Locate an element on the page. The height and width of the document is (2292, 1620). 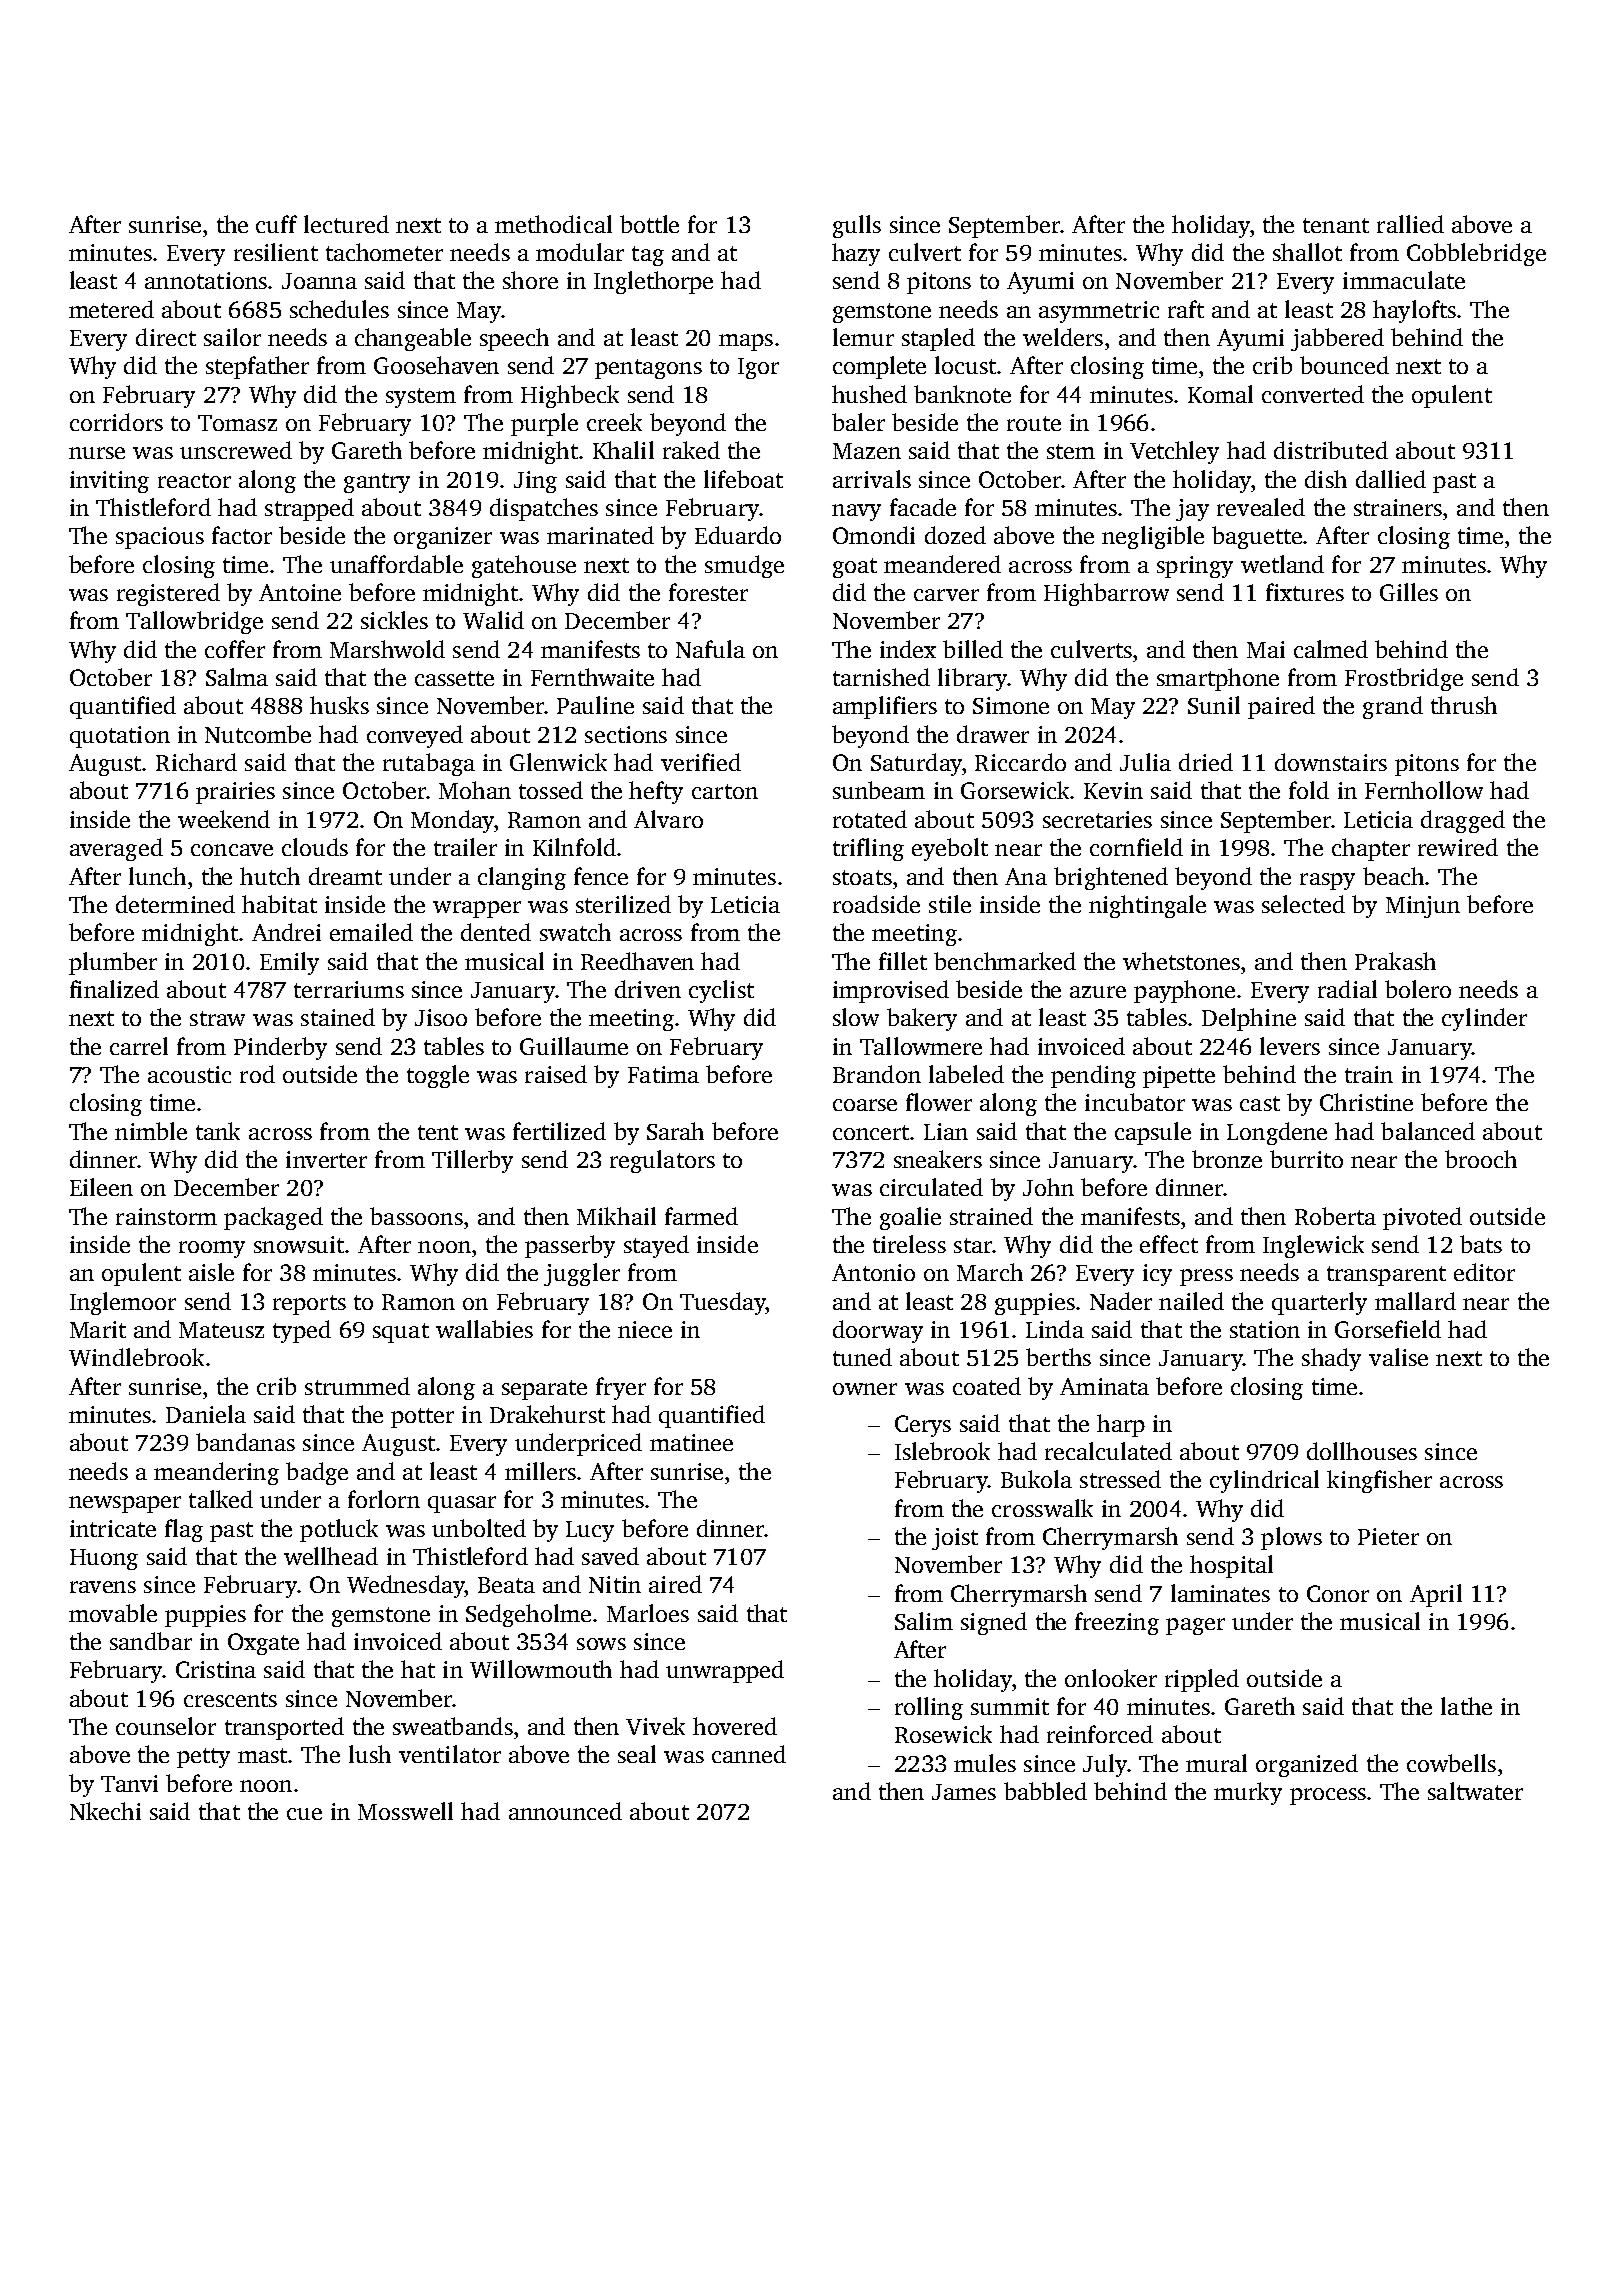
Mosswell is located at coordinates (405, 1811).
